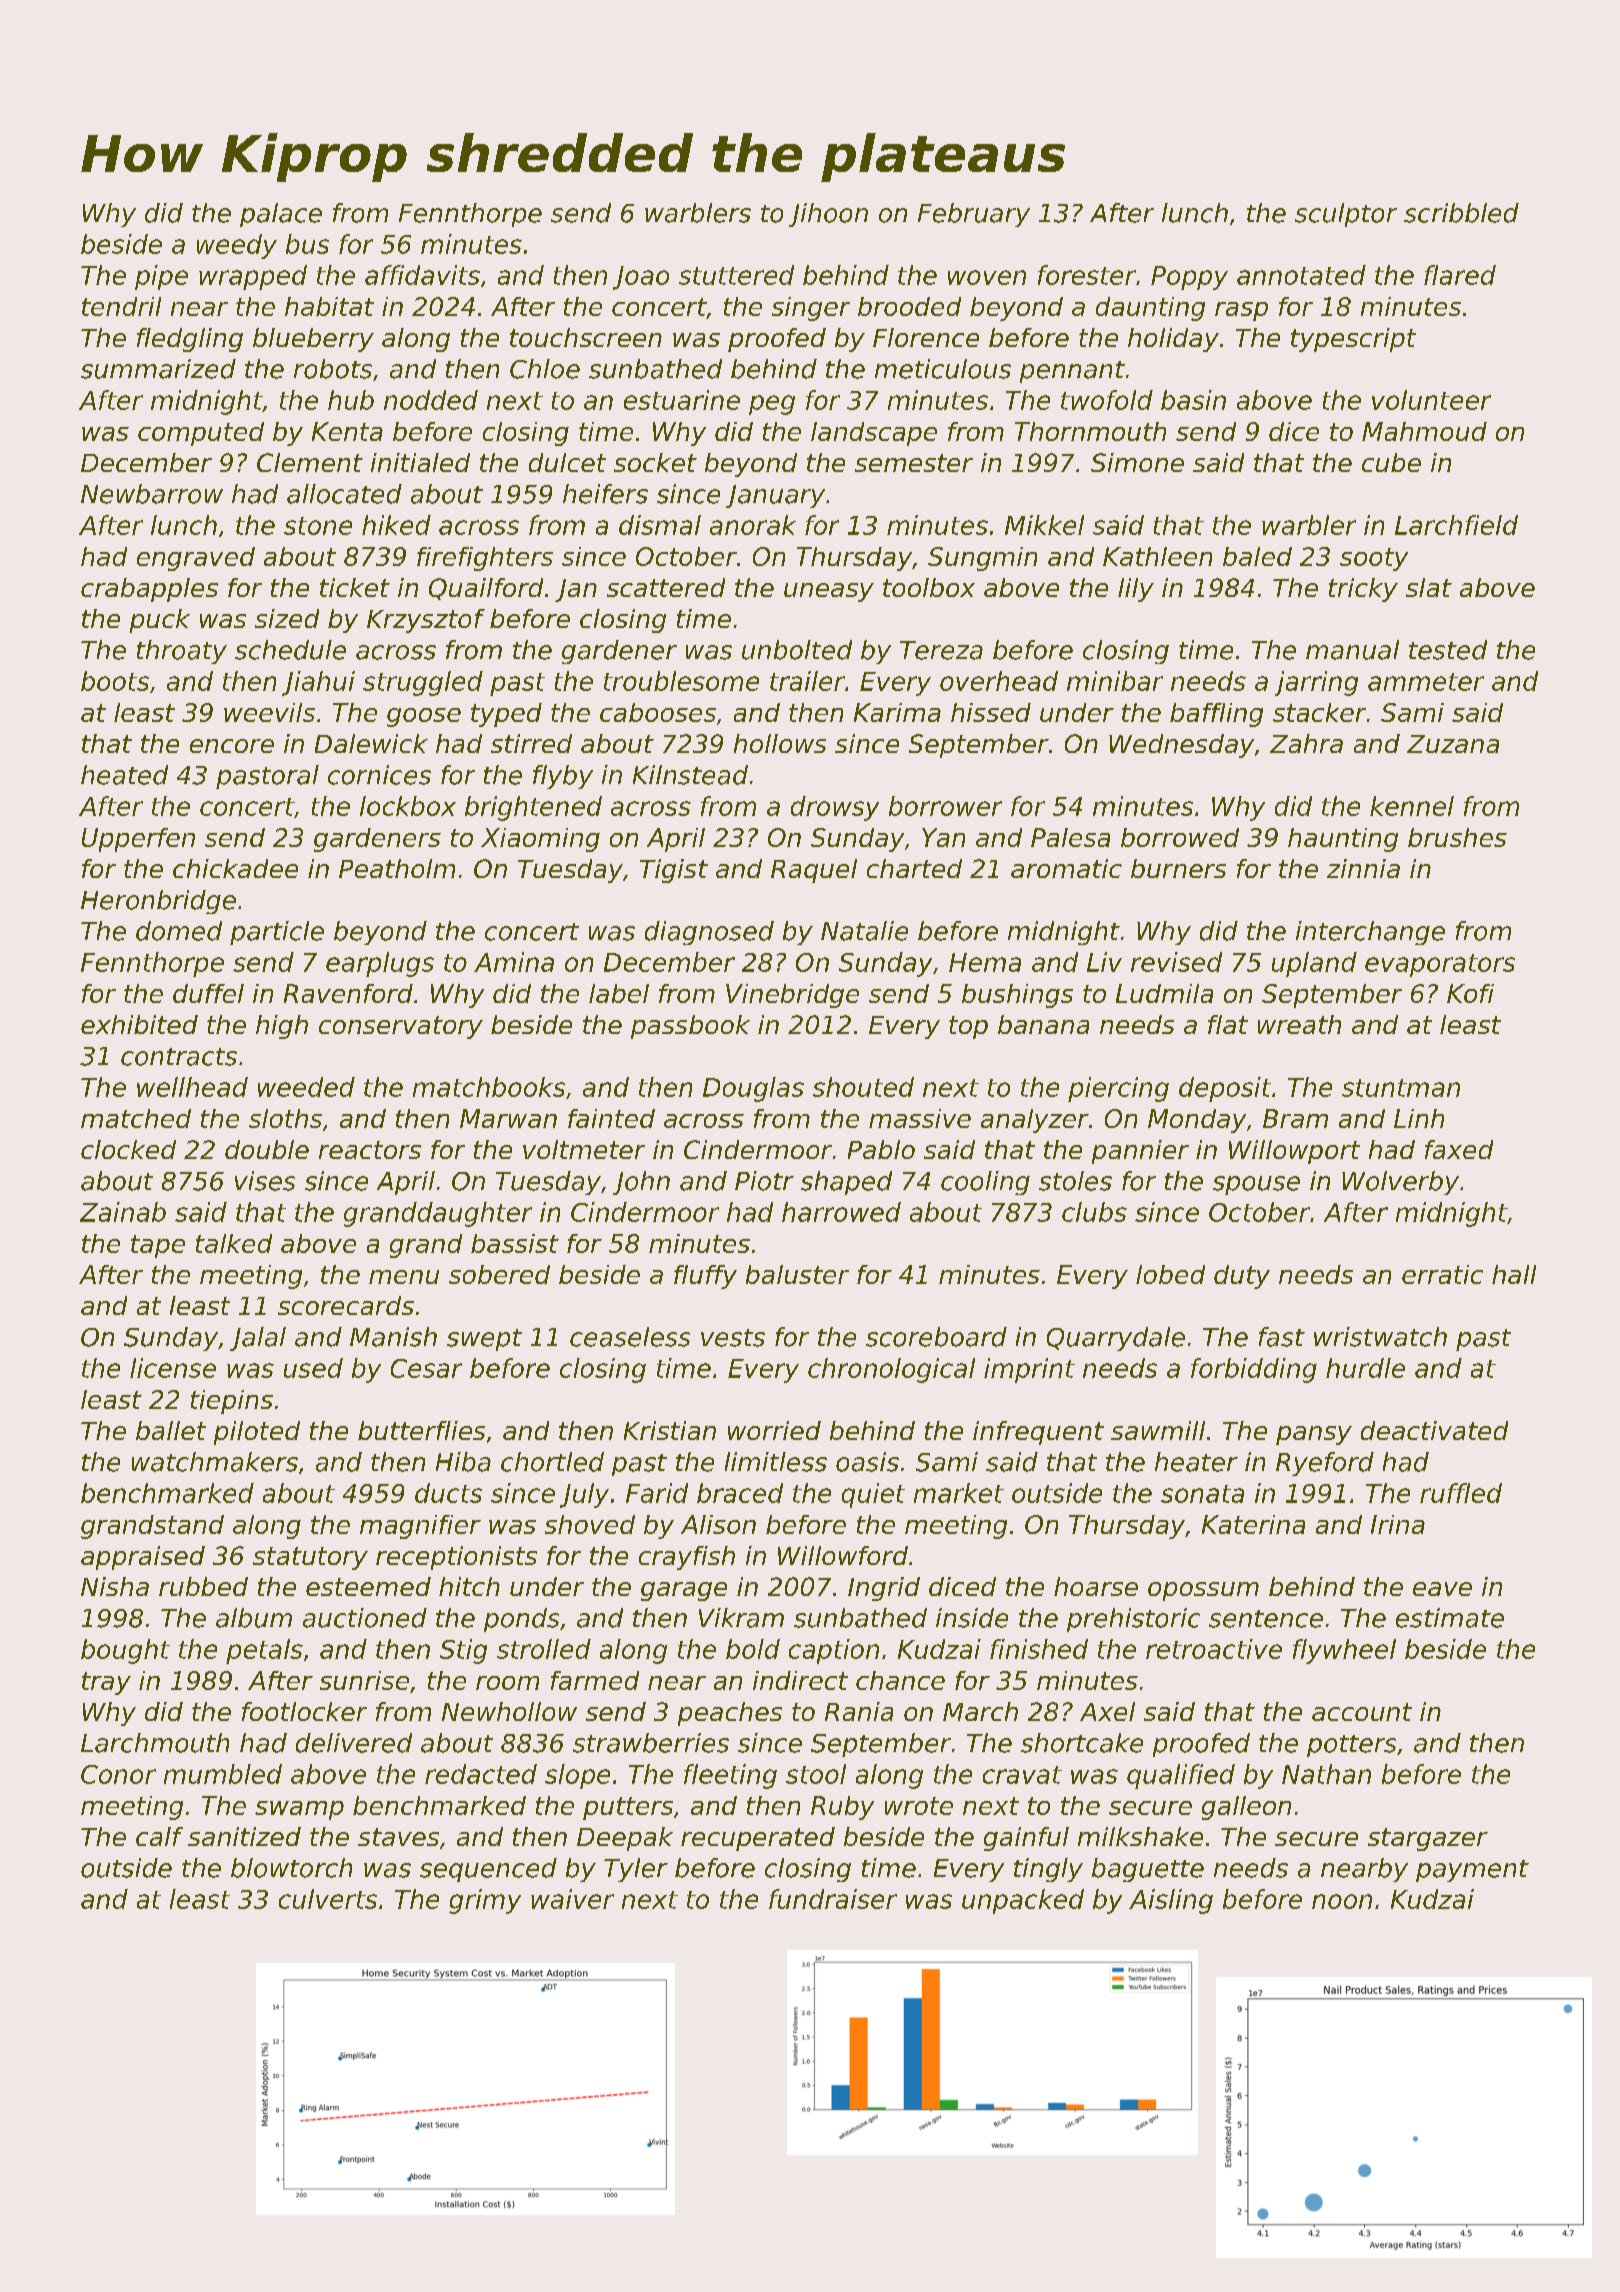 This screenshot has height=2292, width=1620. Describe the element at coordinates (304, 1711) in the screenshot. I see `footlocker` at that location.
